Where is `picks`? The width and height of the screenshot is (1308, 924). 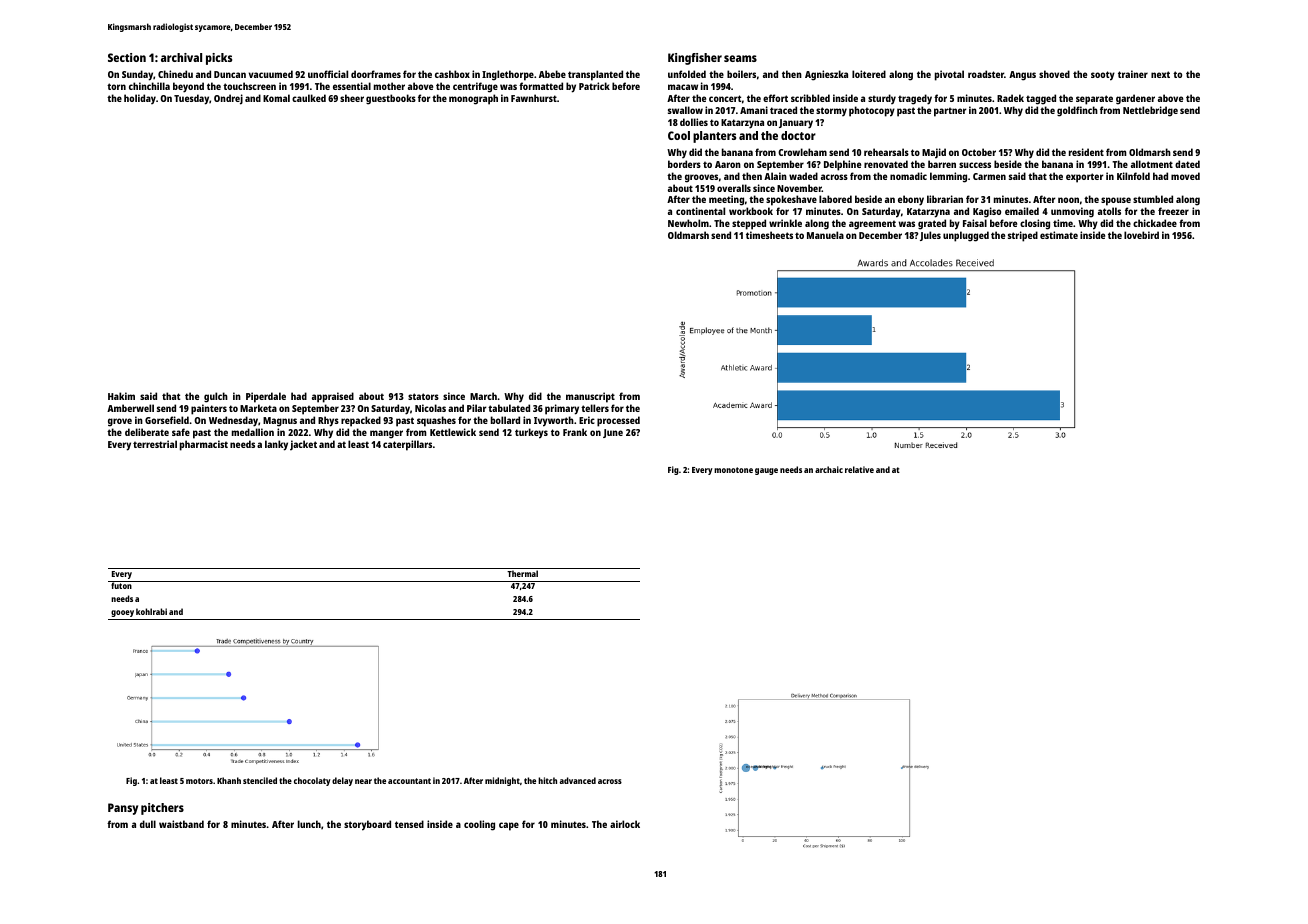 picks is located at coordinates (219, 59).
